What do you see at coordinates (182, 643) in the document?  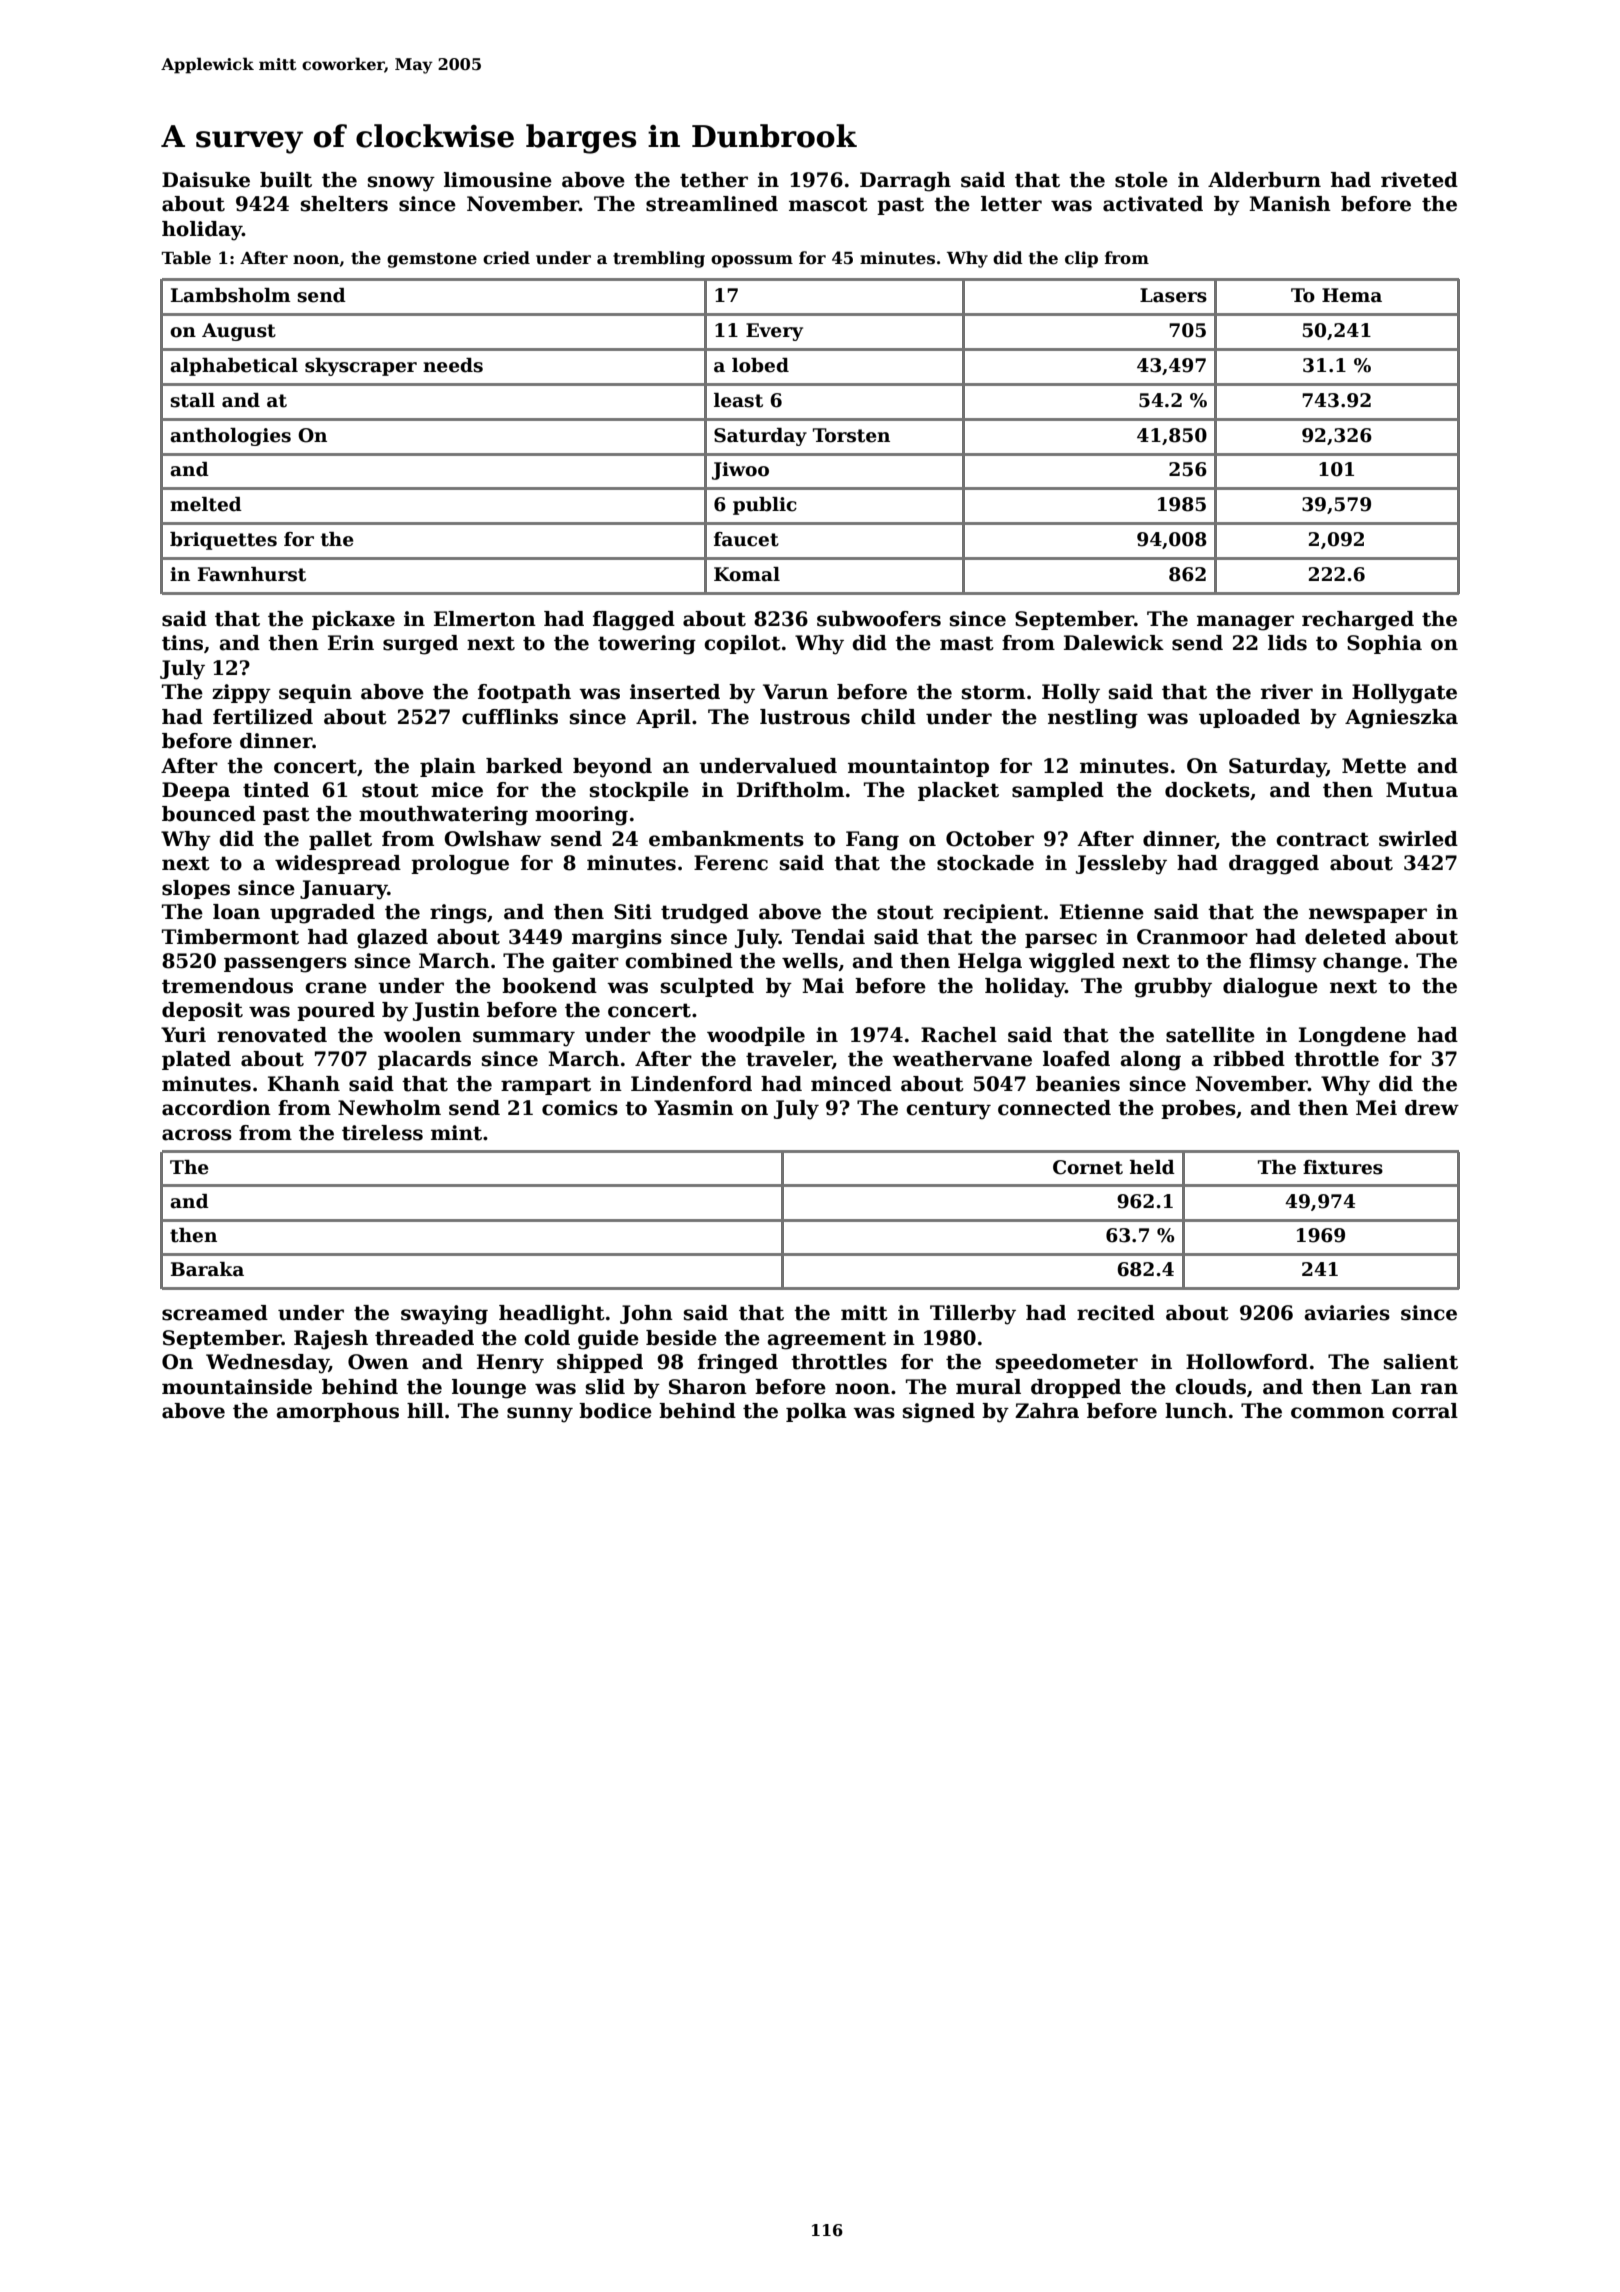 I see `tins` at bounding box center [182, 643].
